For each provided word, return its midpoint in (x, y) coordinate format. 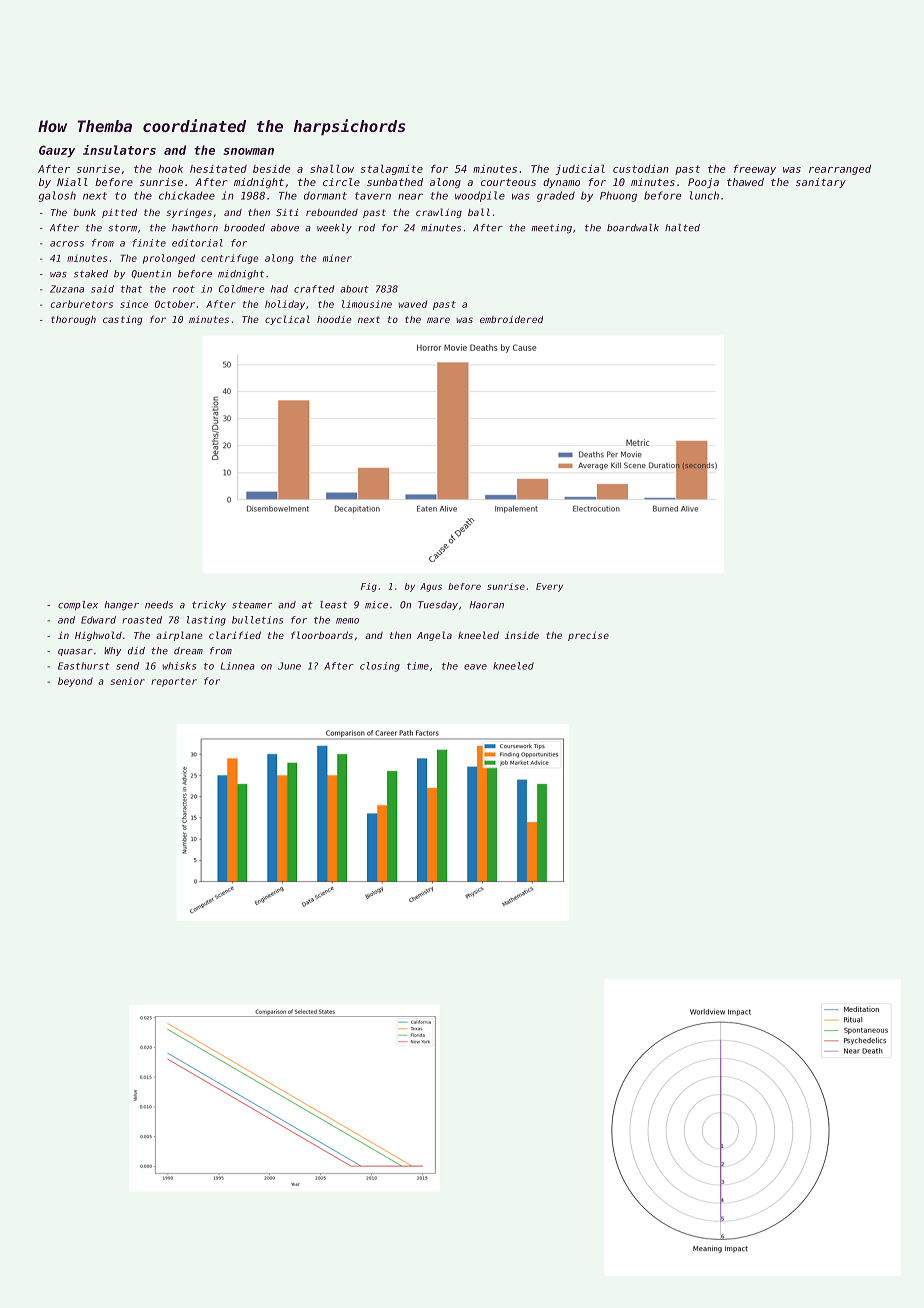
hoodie (334, 319)
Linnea (238, 666)
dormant (325, 195)
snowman (248, 151)
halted (682, 228)
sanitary (821, 183)
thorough (73, 320)
